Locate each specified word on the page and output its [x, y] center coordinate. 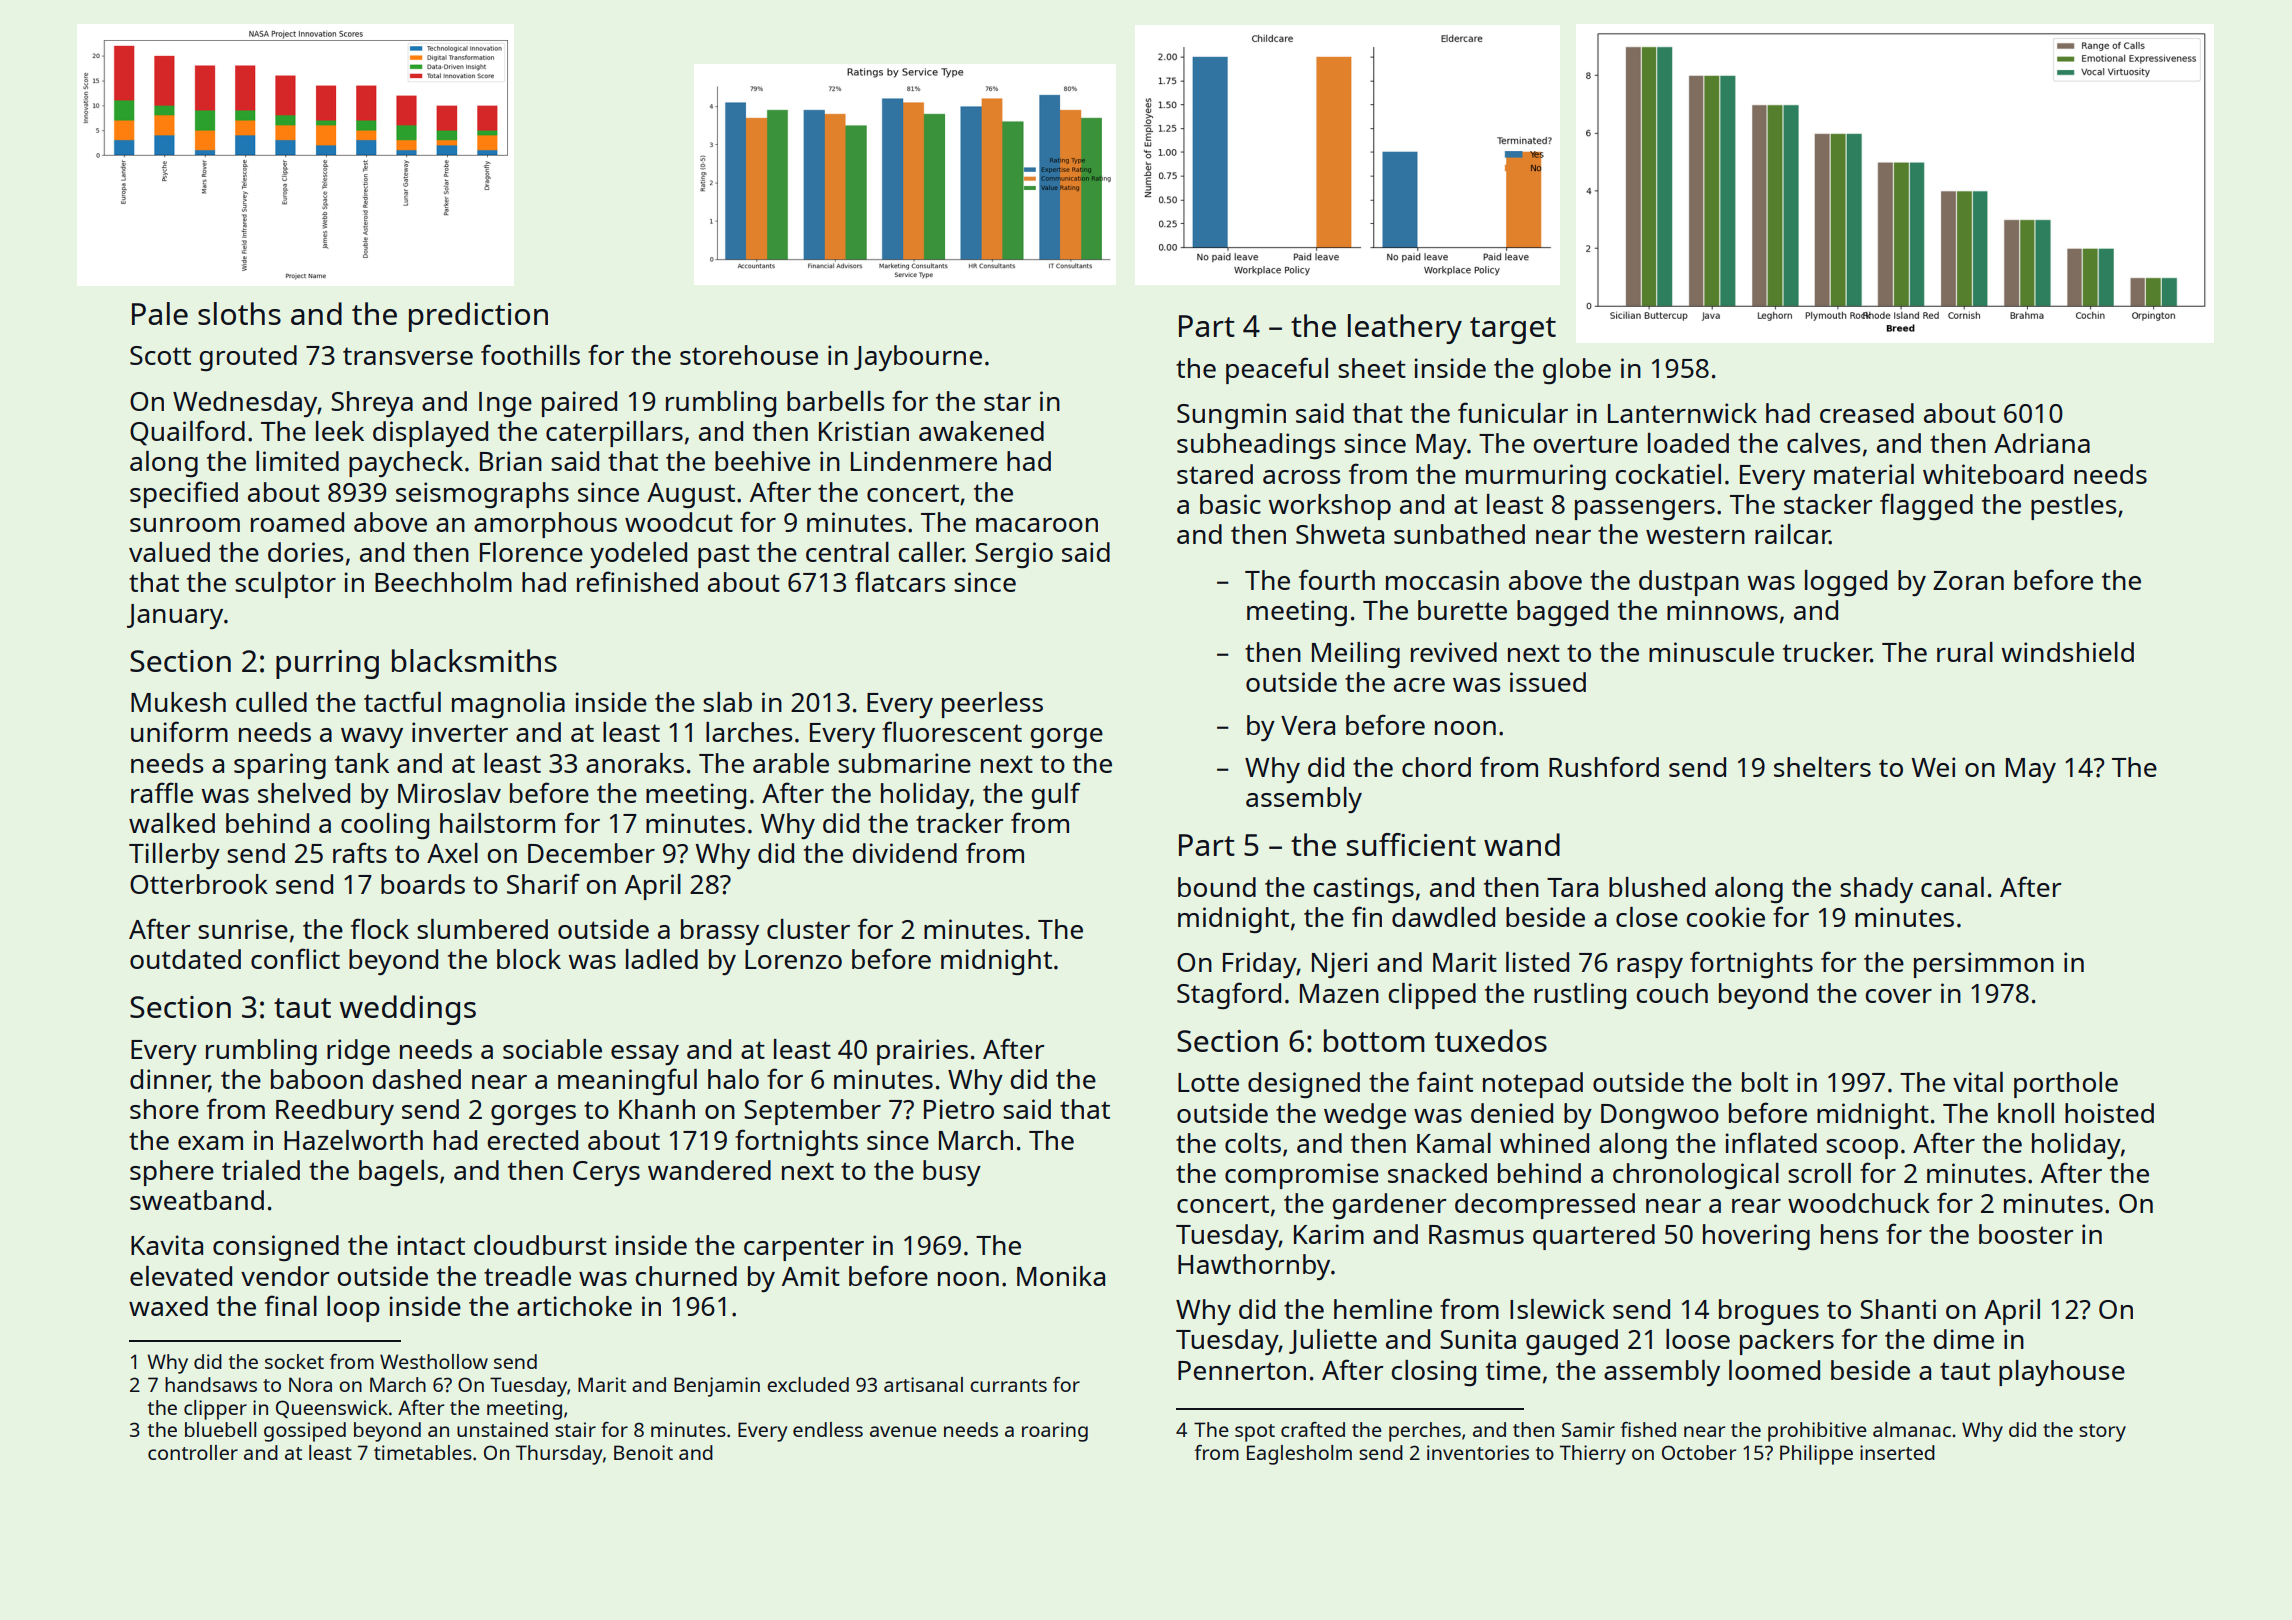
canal [1952, 887]
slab [727, 702]
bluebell [220, 1429]
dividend [904, 853]
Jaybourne [918, 358]
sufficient [1411, 844]
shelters [1822, 767]
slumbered [482, 929]
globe [1577, 371]
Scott [160, 355]
